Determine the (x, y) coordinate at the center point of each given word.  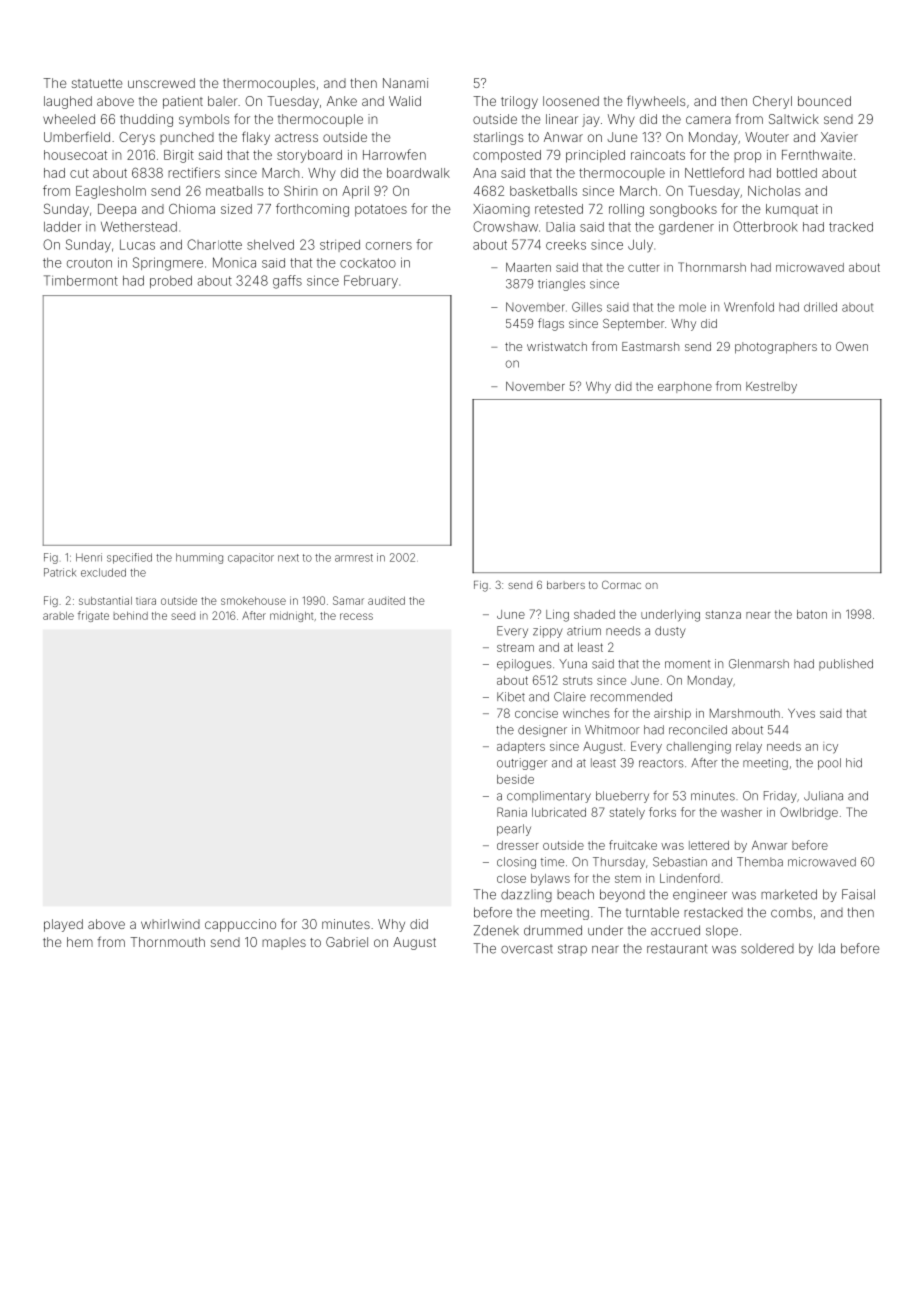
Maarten (528, 267)
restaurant (677, 949)
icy (830, 749)
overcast (527, 949)
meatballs (234, 191)
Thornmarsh (712, 267)
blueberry (622, 797)
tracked (851, 227)
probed (171, 282)
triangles (561, 285)
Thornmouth (167, 942)
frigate (93, 616)
